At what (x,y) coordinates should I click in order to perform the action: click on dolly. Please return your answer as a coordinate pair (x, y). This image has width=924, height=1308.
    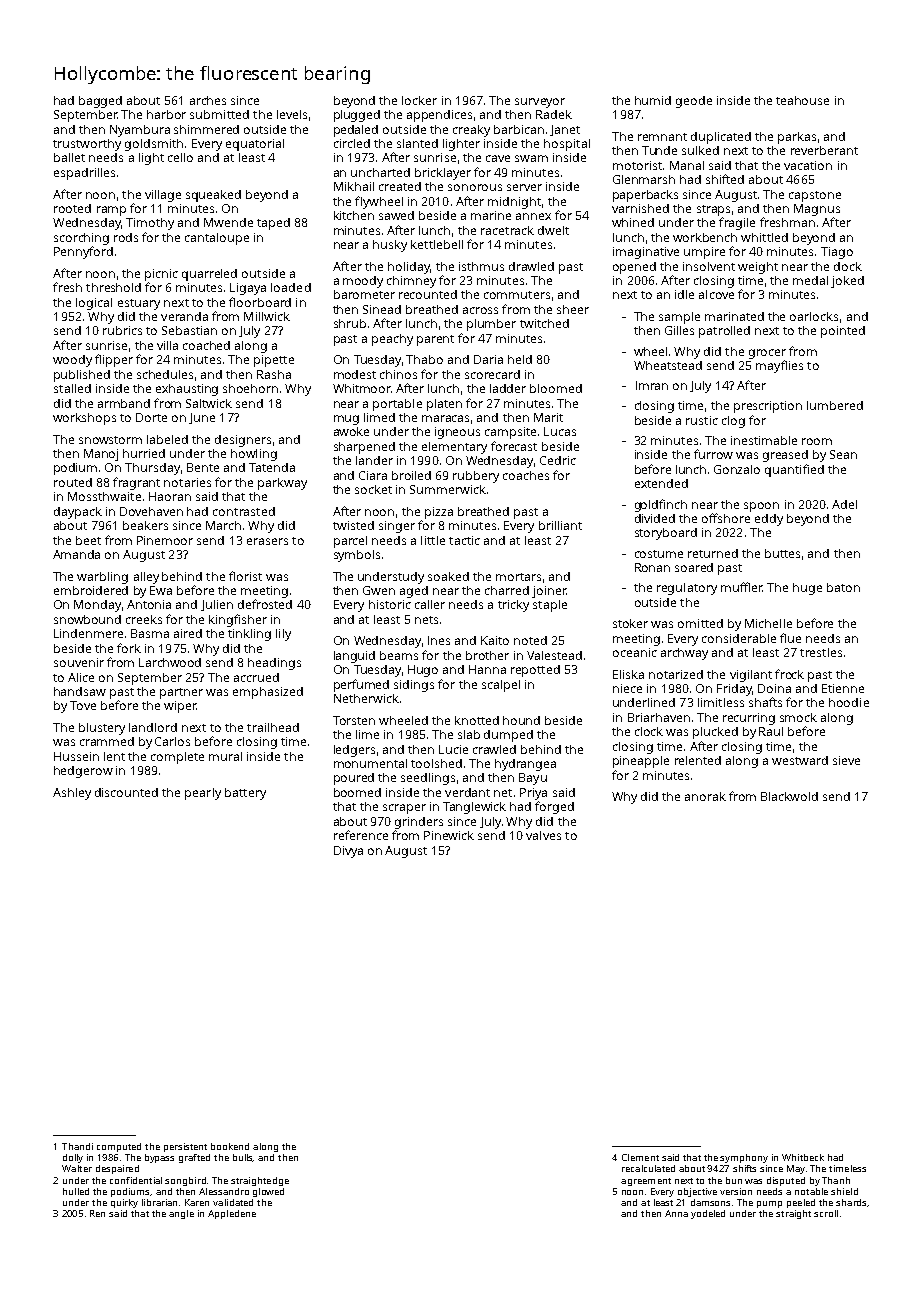
    Looking at the image, I should click on (73, 1158).
